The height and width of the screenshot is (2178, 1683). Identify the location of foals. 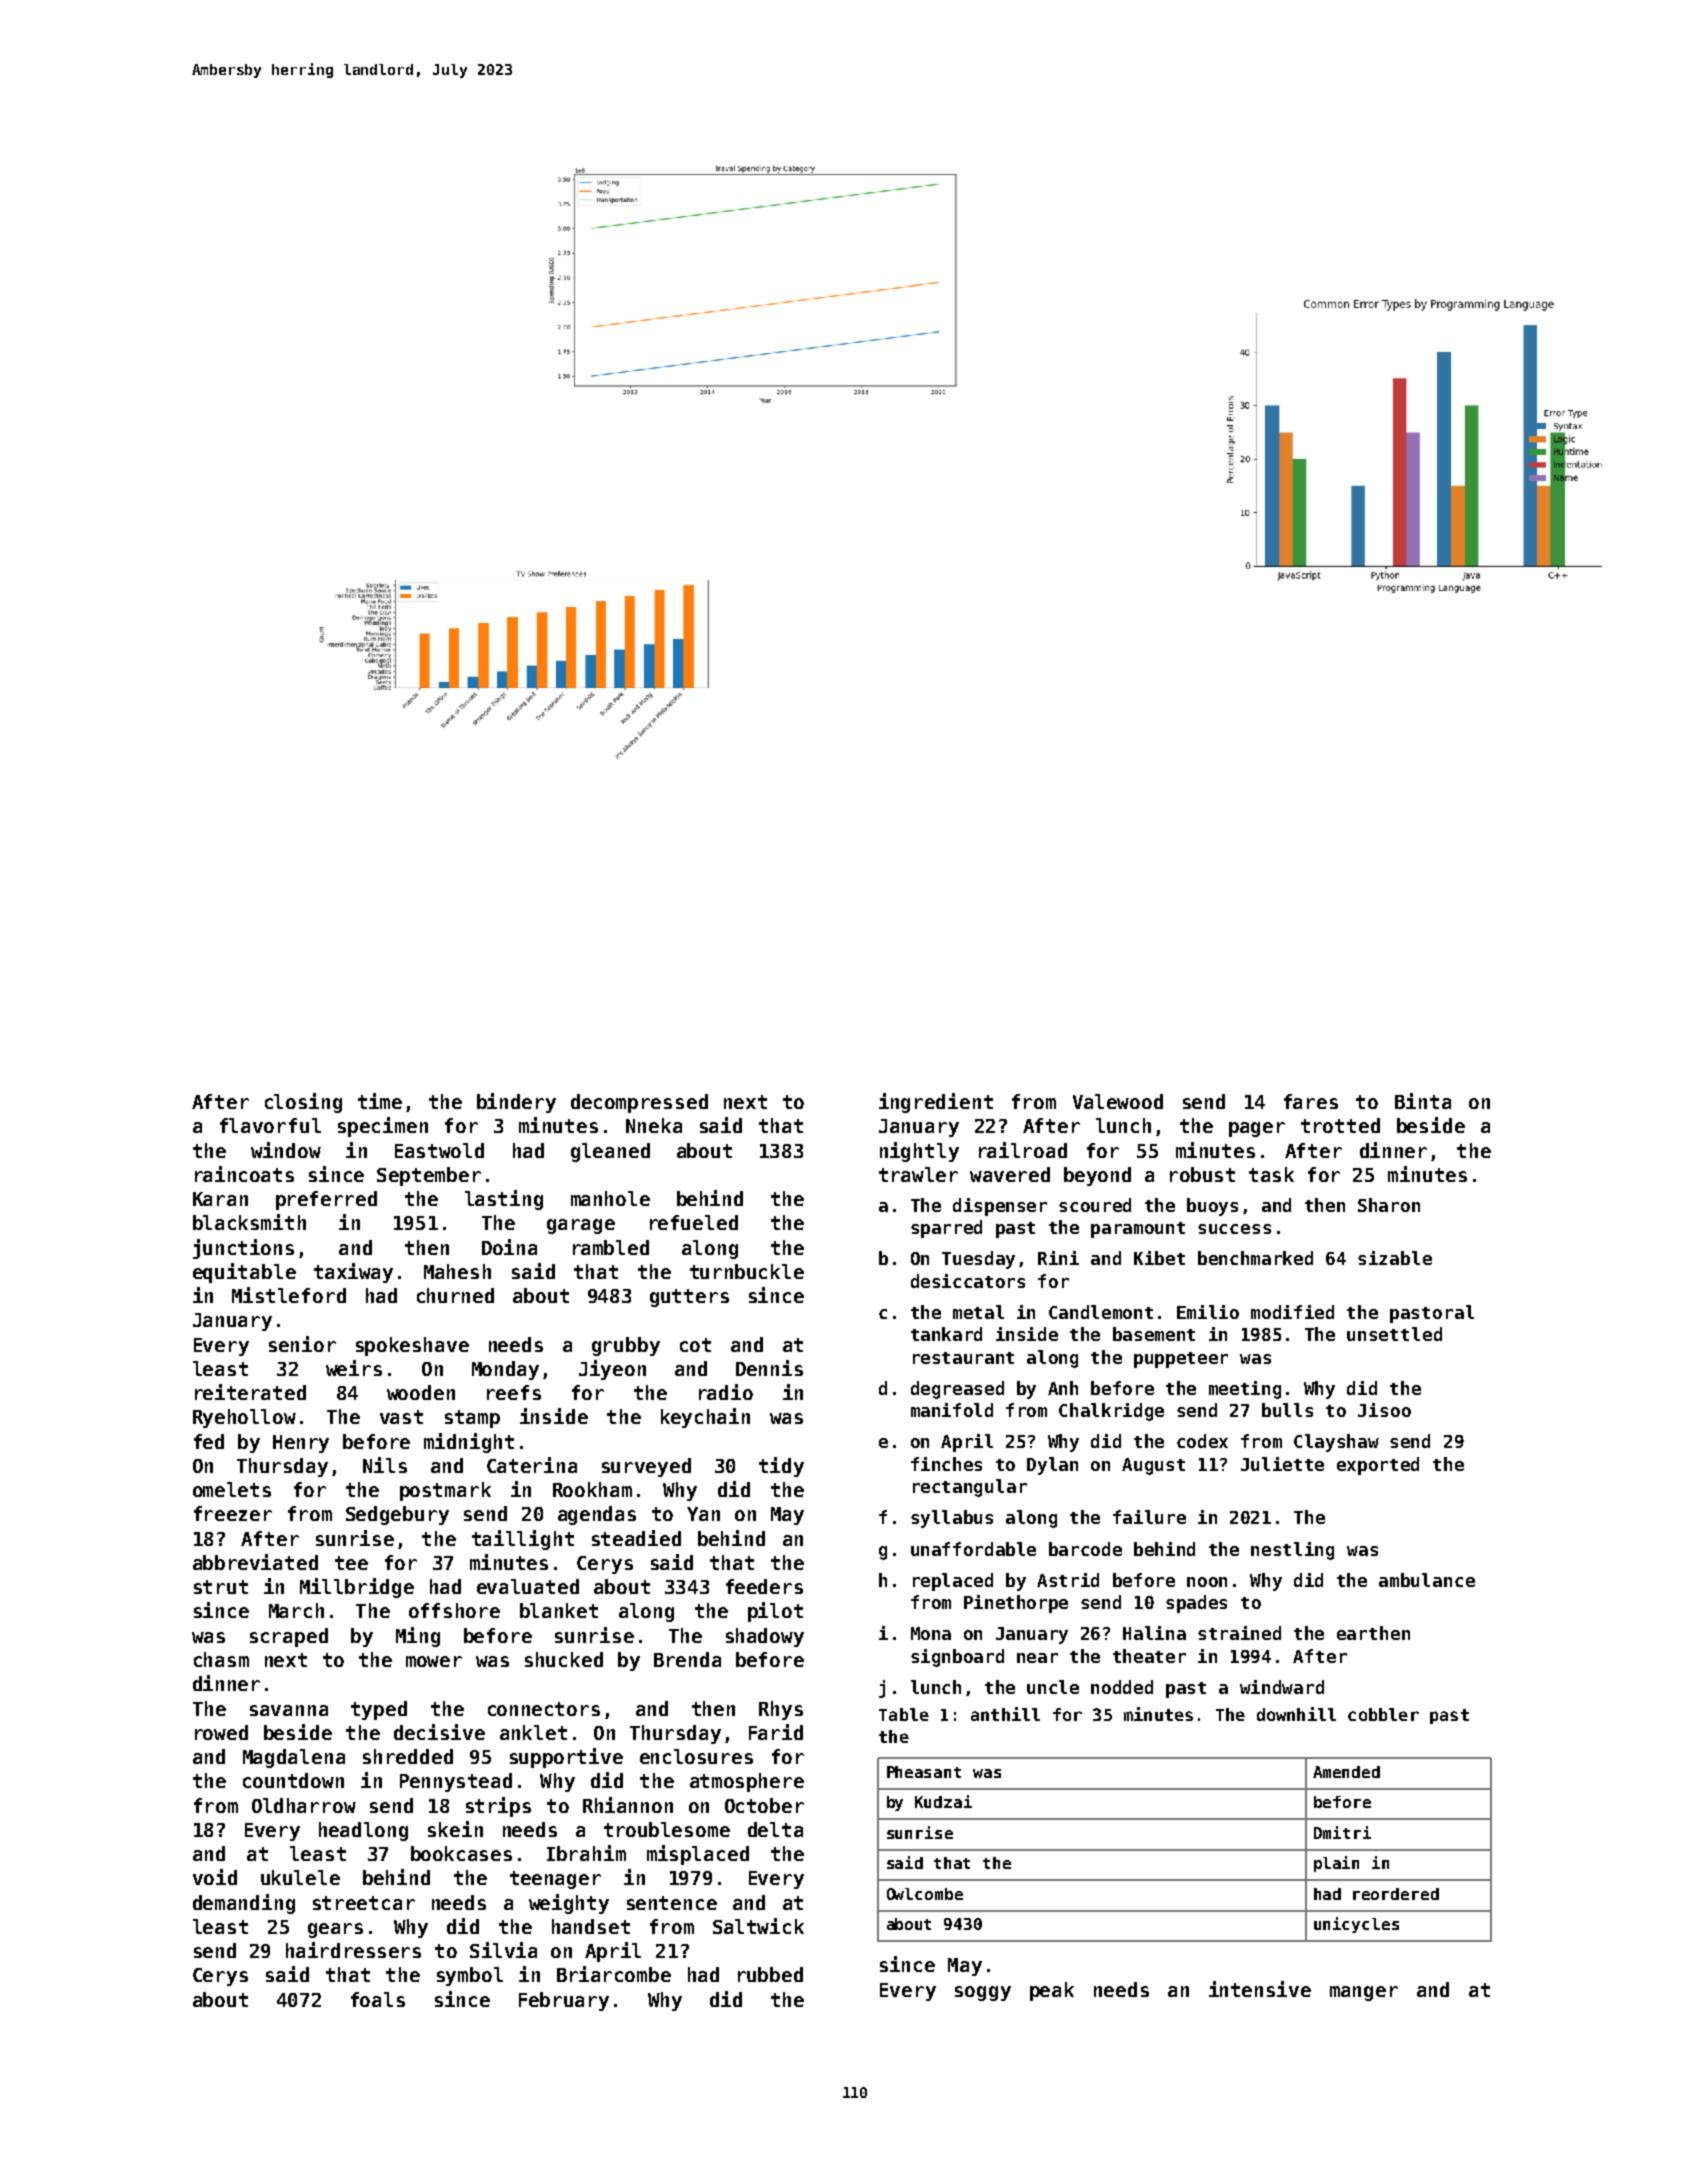
(378, 1999).
